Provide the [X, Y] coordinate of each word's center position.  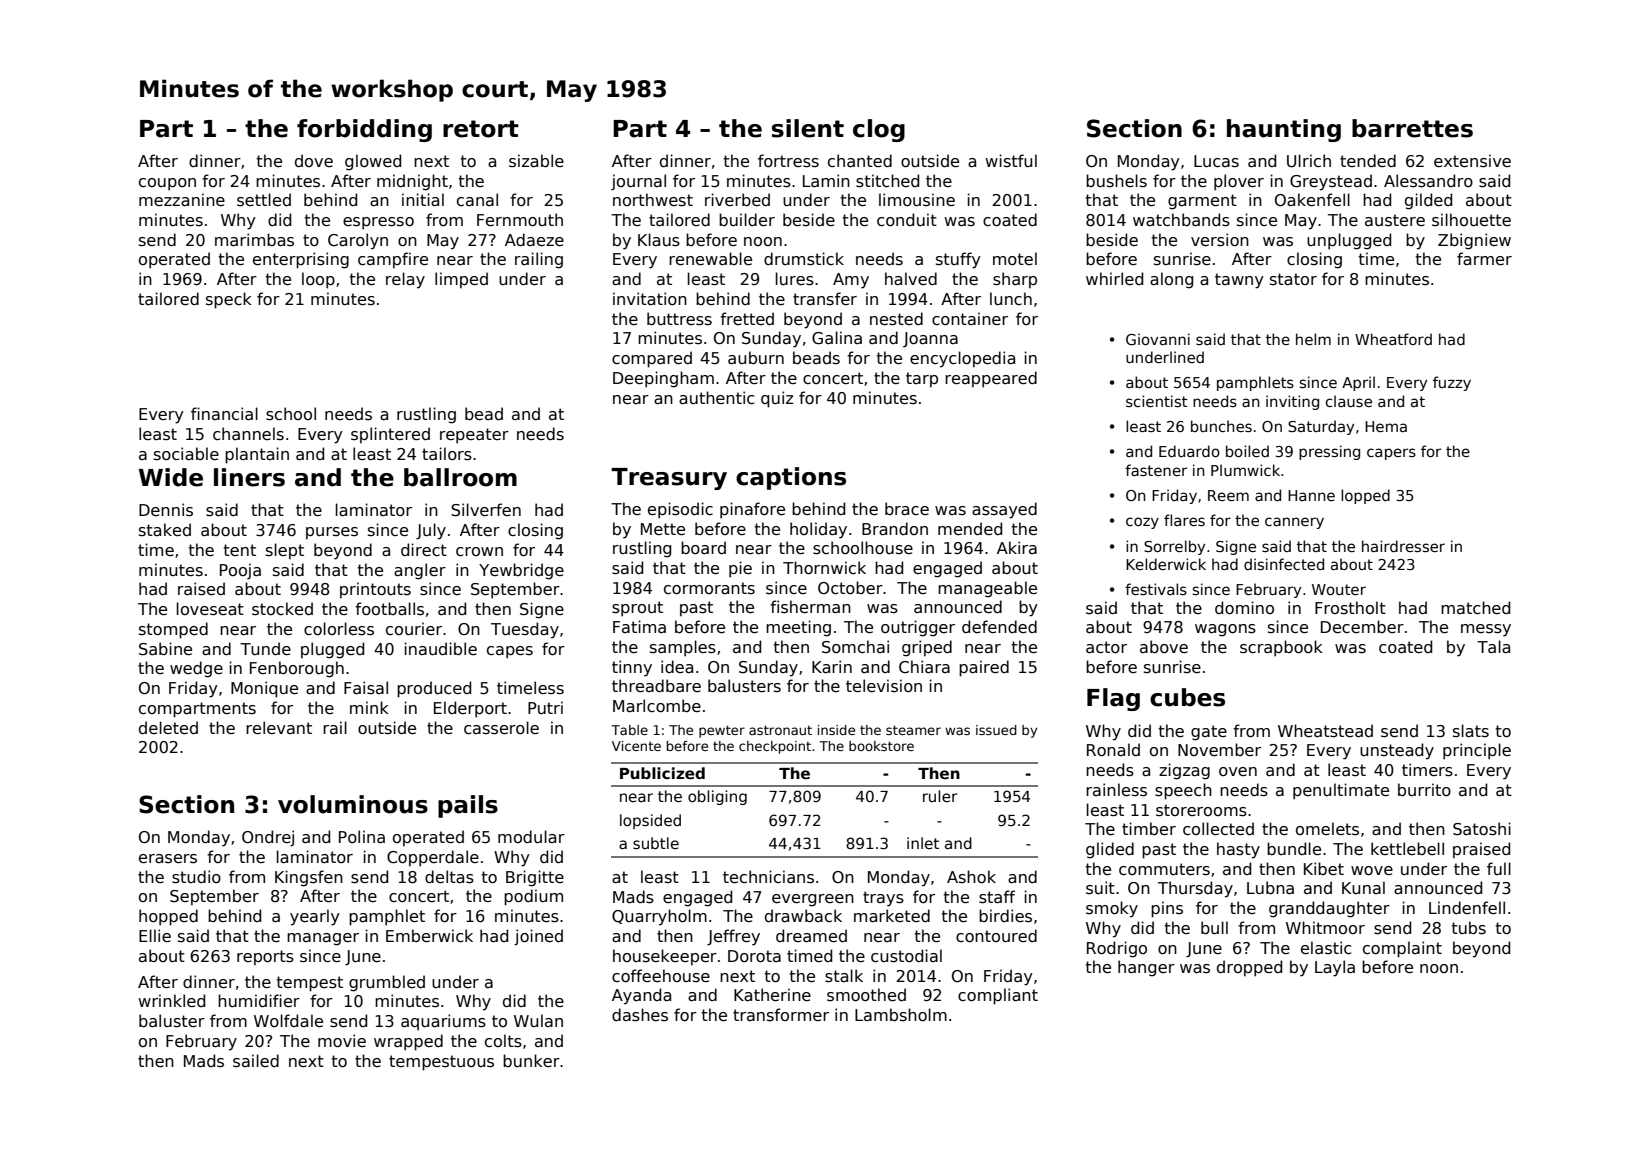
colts [503, 1041]
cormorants [709, 588]
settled [264, 200]
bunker [531, 1060]
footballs [389, 609]
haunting [1284, 130]
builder [747, 219]
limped [461, 280]
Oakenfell [1312, 199]
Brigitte [535, 878]
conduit [907, 219]
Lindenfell [1467, 907]
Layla [1335, 968]
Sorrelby [1174, 547]
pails [468, 806]
